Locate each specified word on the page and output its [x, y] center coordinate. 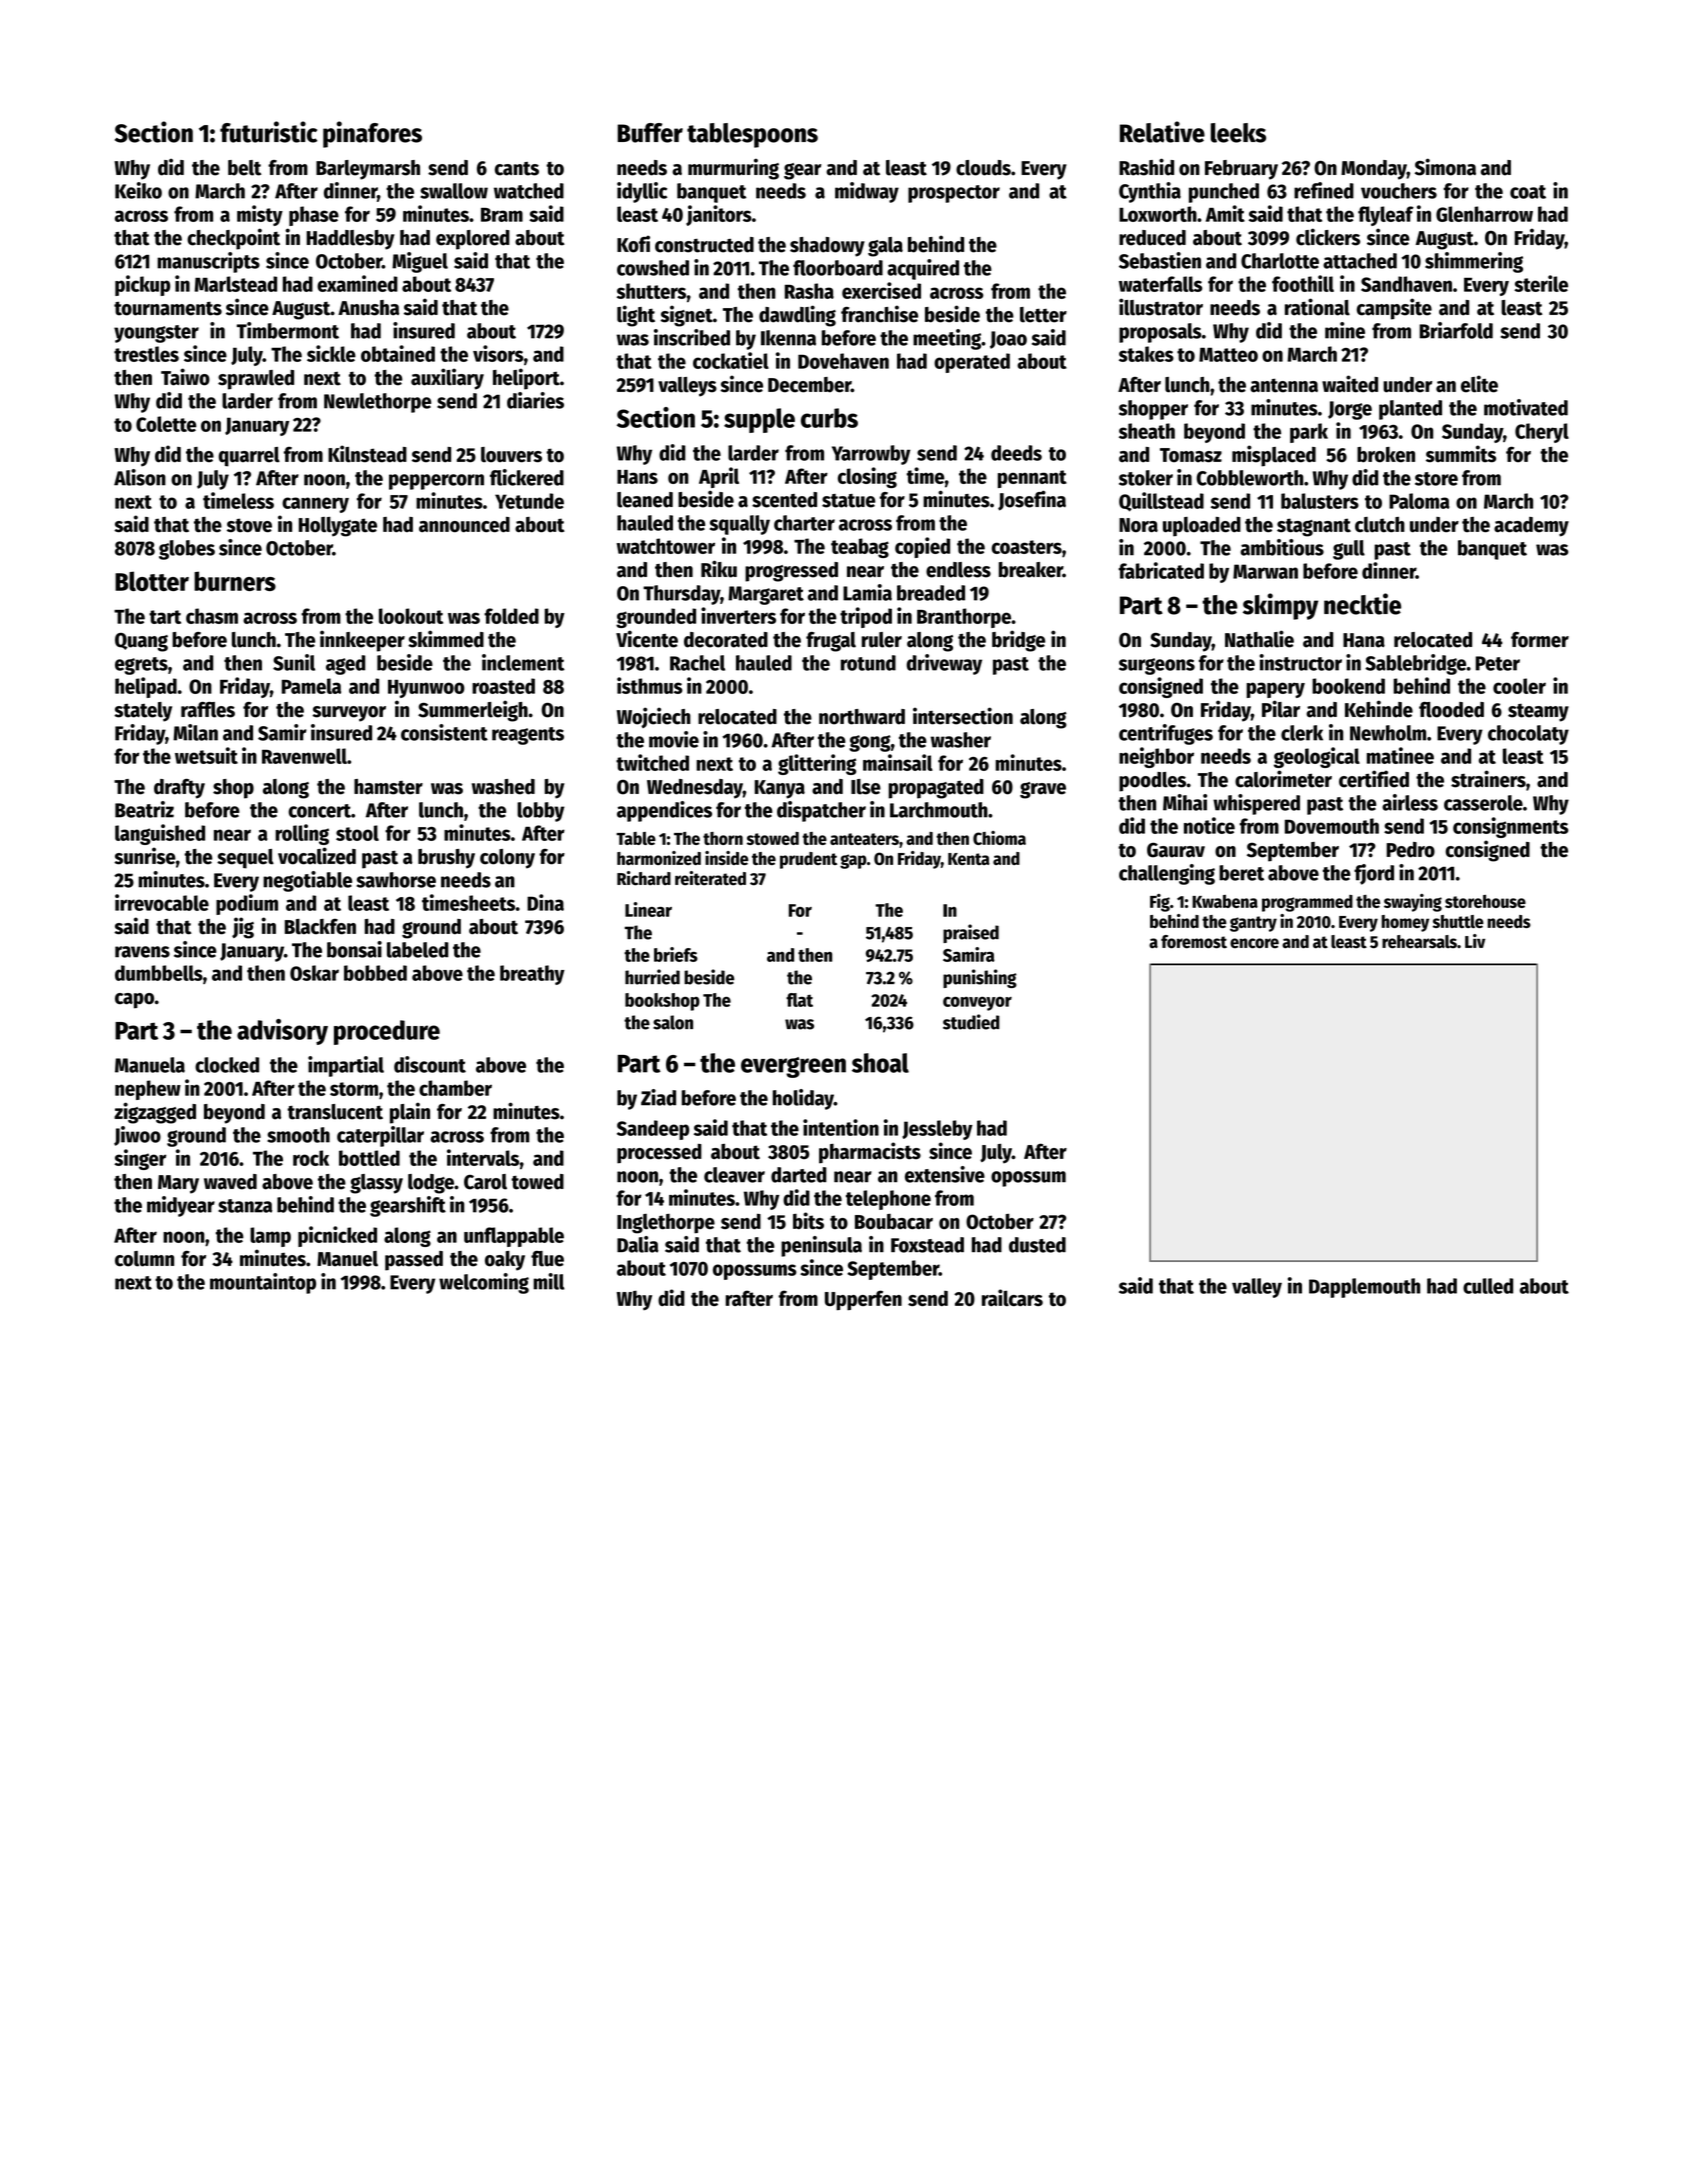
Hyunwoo [426, 689]
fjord [1374, 874]
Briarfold [1456, 330]
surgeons [1157, 666]
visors [498, 353]
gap [853, 861]
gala [885, 247]
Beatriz [144, 809]
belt [244, 168]
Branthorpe [964, 618]
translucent [335, 1112]
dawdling [797, 316]
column [144, 1259]
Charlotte [1280, 261]
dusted [1037, 1245]
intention [841, 1127]
